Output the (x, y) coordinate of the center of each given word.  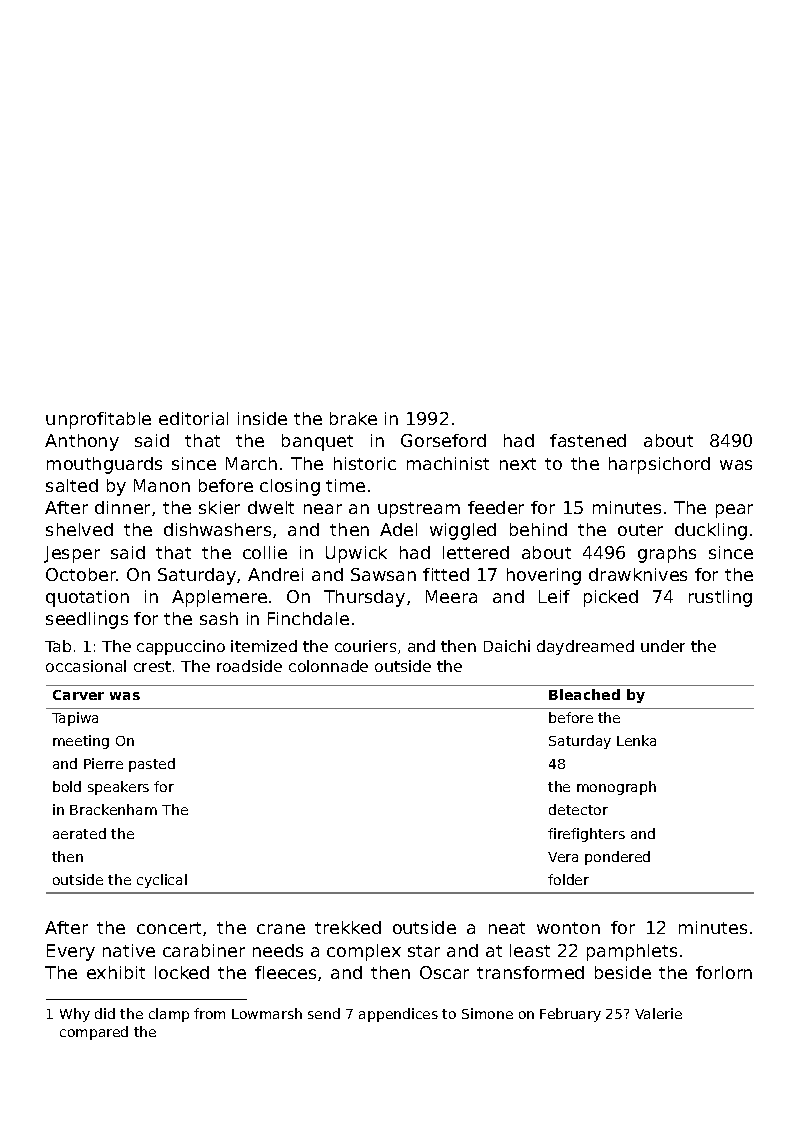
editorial (193, 418)
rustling (720, 598)
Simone (487, 1013)
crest (152, 666)
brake (353, 418)
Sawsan (383, 574)
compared (94, 1033)
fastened (588, 440)
